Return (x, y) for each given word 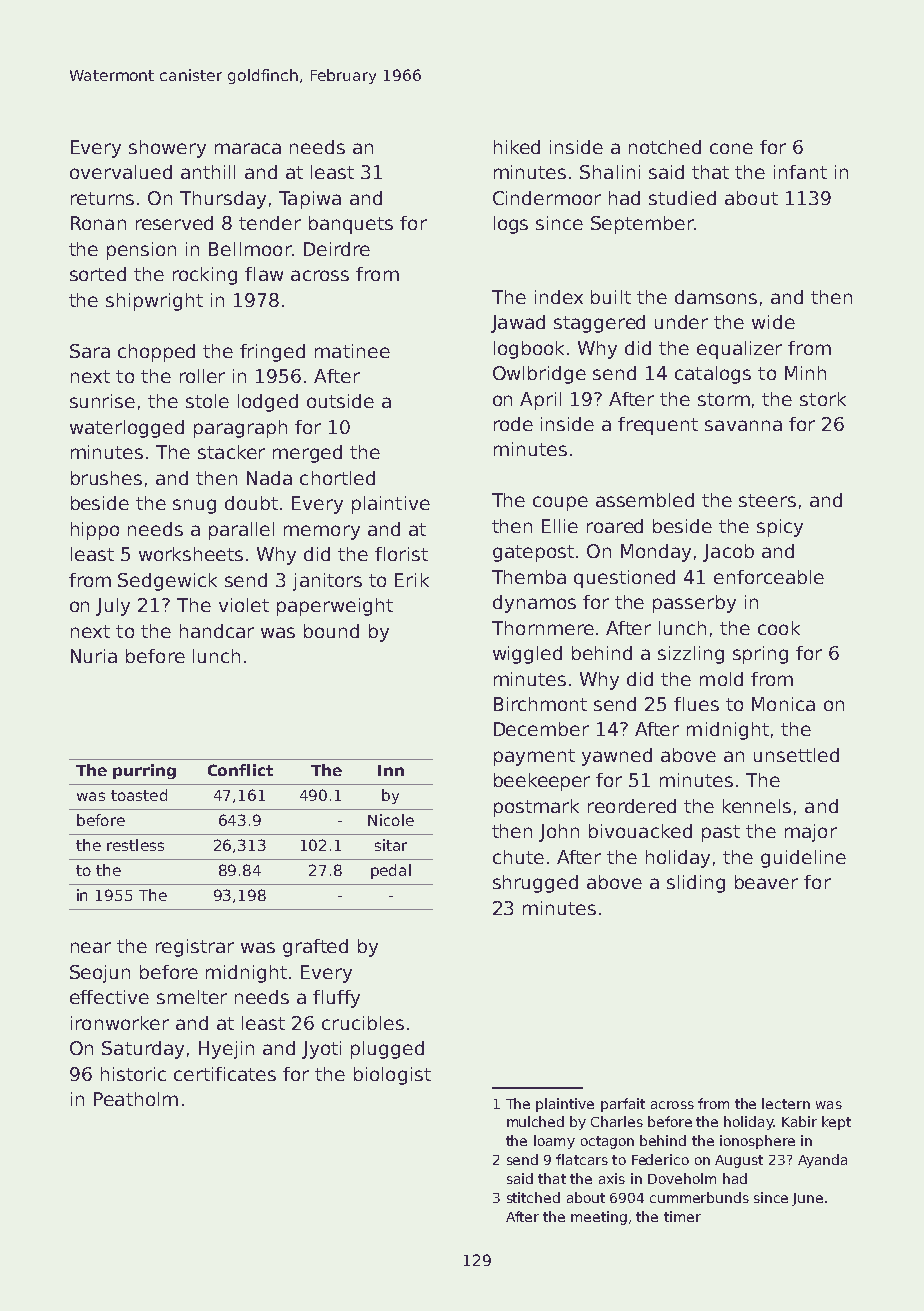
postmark (536, 808)
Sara (90, 351)
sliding (696, 884)
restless (135, 845)
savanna (743, 425)
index (559, 297)
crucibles (363, 1023)
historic (133, 1074)
